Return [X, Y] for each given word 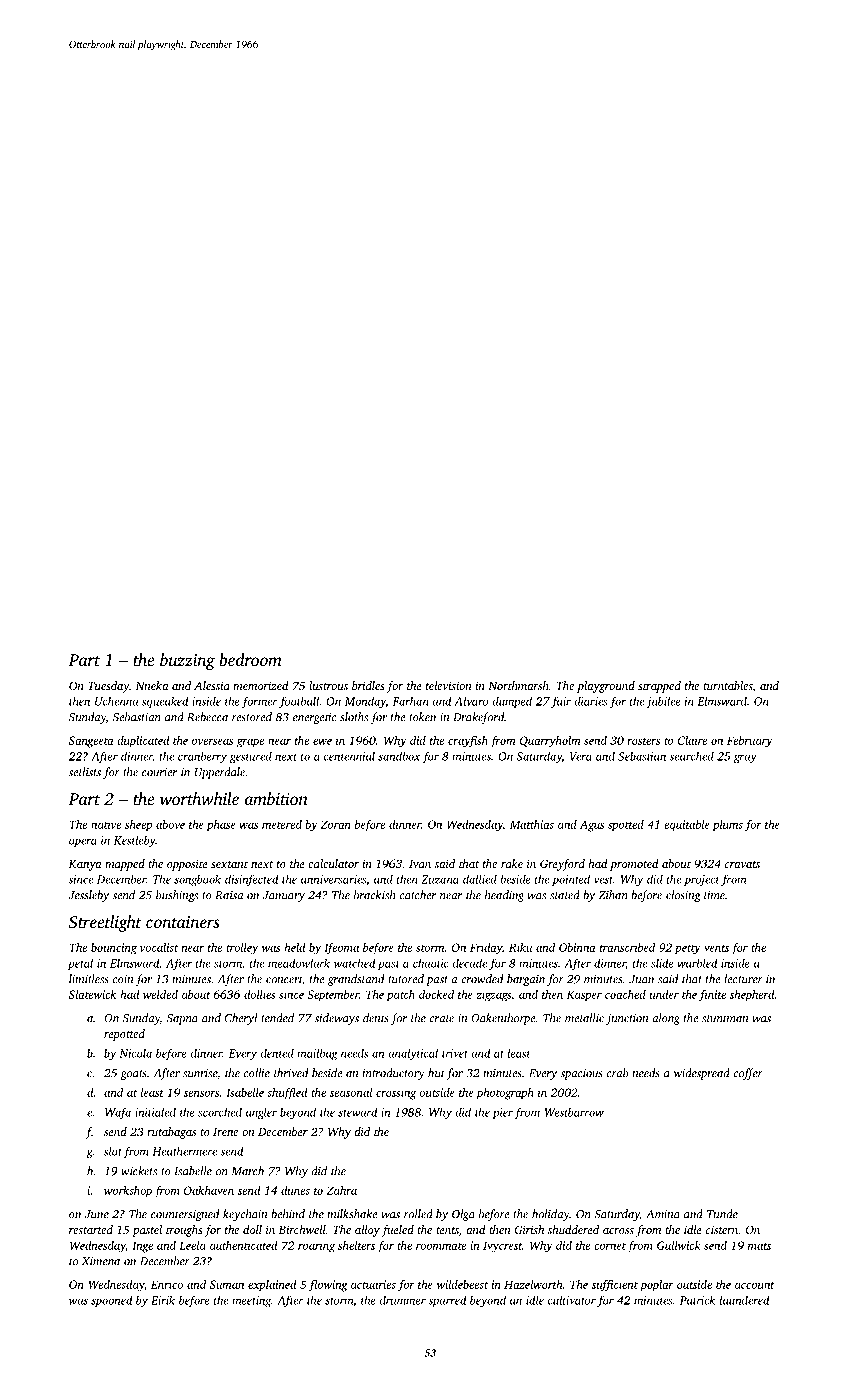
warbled [698, 963]
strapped [659, 687]
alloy [367, 1231]
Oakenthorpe [503, 1019]
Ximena [101, 1261]
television [449, 685]
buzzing [187, 661]
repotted [124, 1035]
